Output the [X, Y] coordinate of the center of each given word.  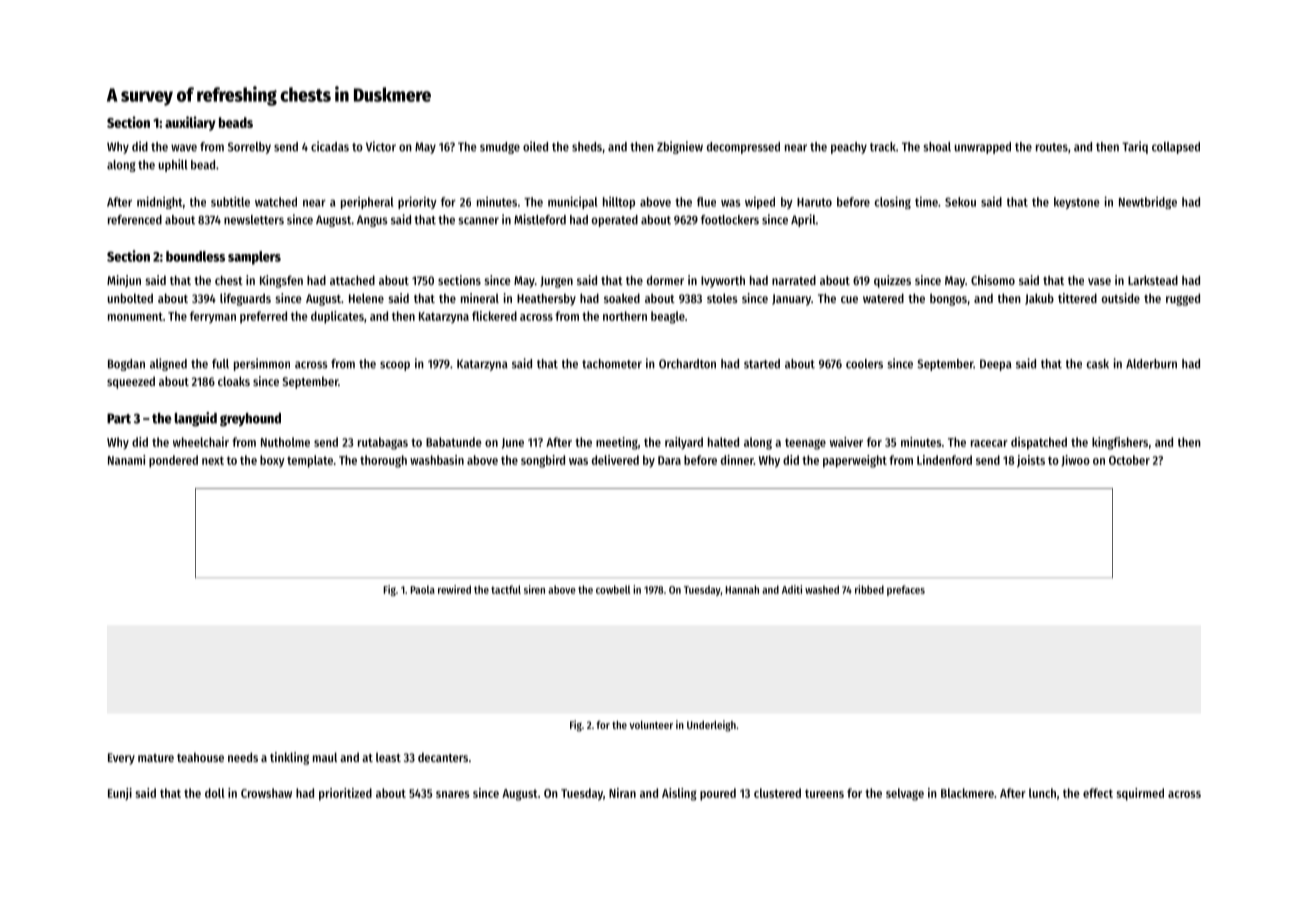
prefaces [906, 590]
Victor [381, 146]
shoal [937, 147]
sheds [587, 147]
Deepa [996, 365]
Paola [422, 589]
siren [534, 589]
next [213, 460]
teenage [805, 444]
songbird [543, 461]
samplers [254, 258]
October [1129, 460]
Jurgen [556, 282]
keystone [1076, 203]
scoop [395, 366]
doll [215, 793]
